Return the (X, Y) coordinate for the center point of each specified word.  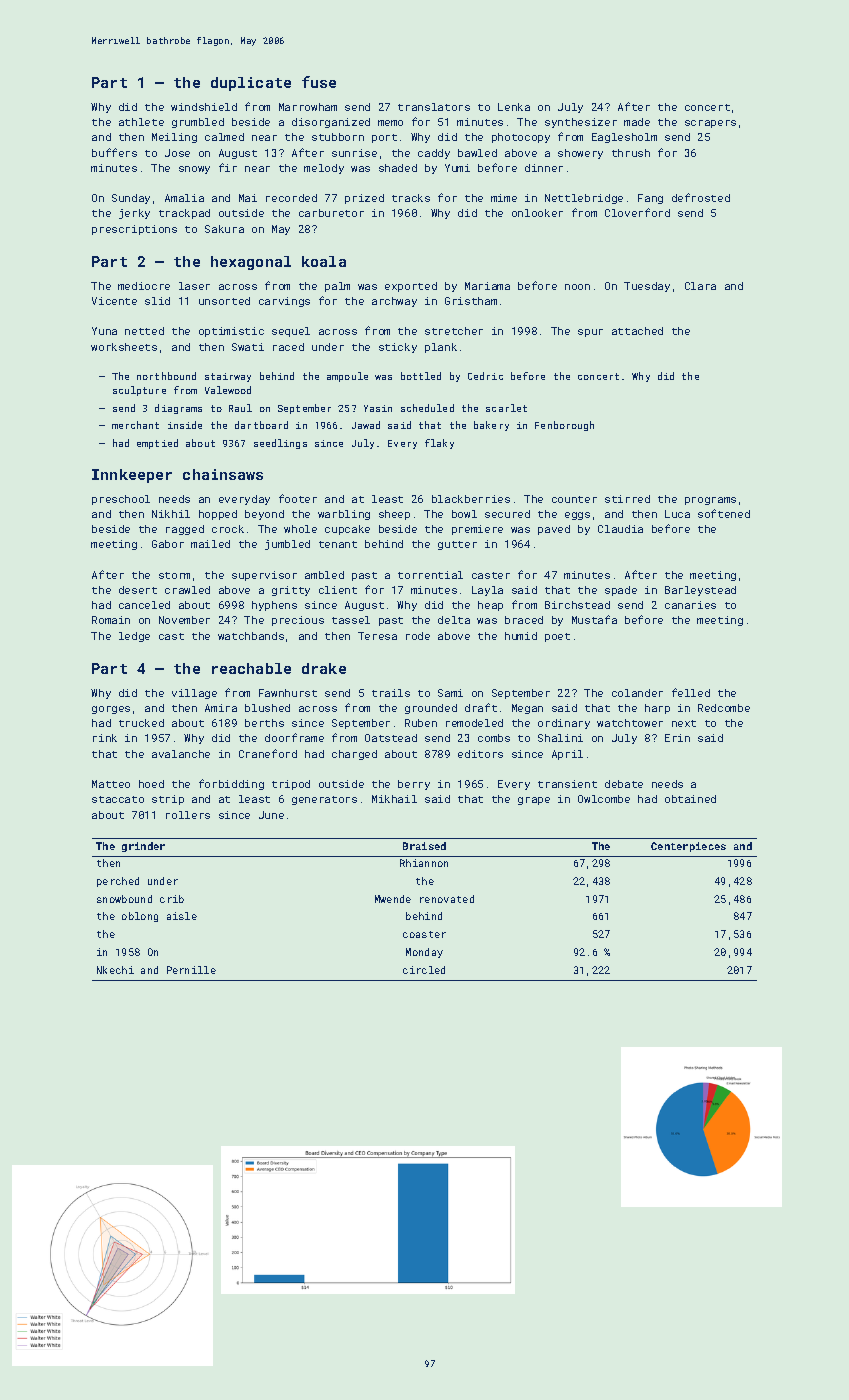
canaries (690, 605)
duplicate (251, 84)
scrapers (710, 124)
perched (118, 882)
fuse (319, 82)
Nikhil (171, 514)
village (194, 694)
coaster (424, 934)
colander (637, 693)
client (338, 590)
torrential (430, 575)
